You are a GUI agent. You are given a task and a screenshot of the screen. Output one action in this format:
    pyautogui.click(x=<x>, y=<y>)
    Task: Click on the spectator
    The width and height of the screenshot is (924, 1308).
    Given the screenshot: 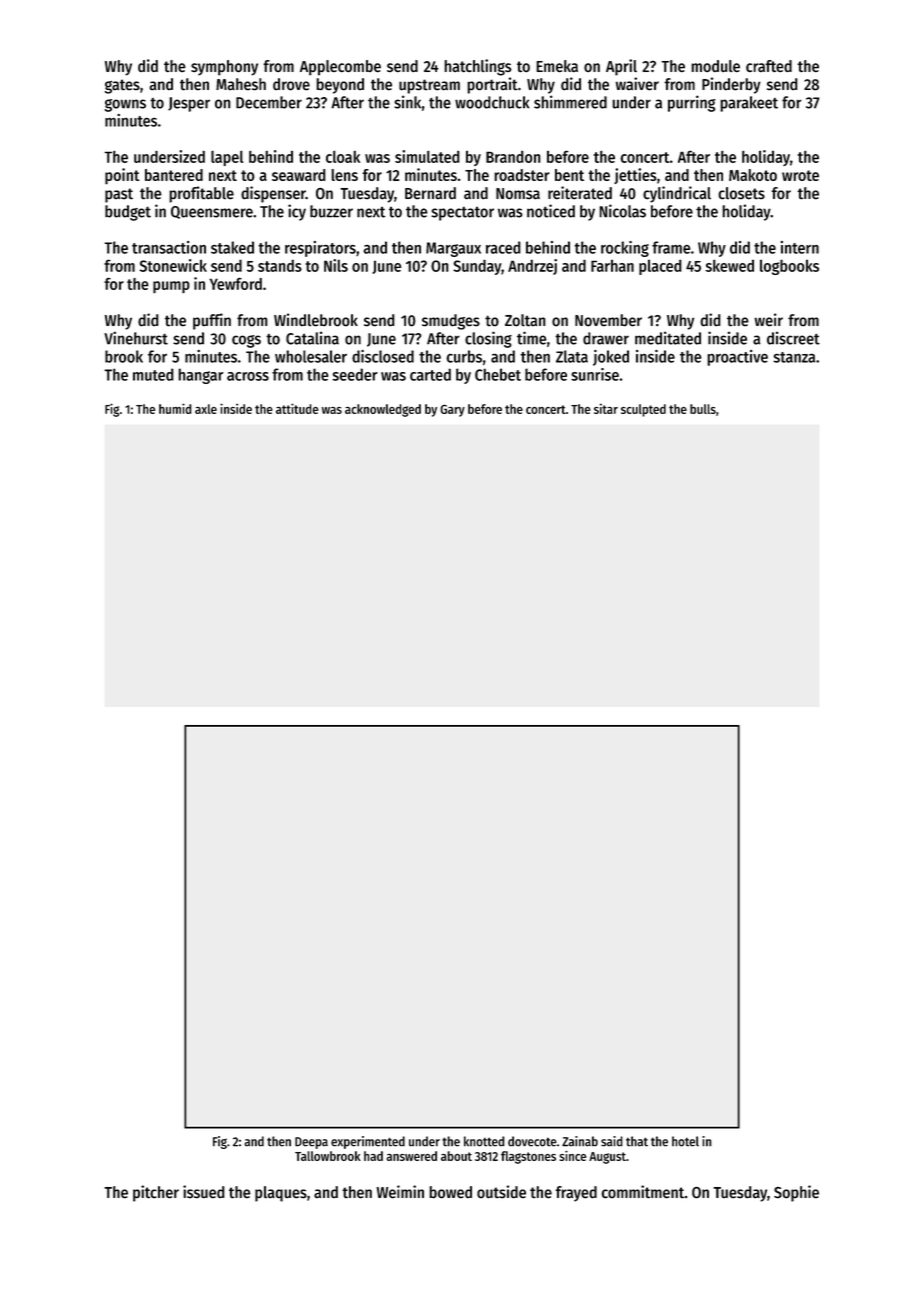 What is the action you would take?
    pyautogui.click(x=462, y=213)
